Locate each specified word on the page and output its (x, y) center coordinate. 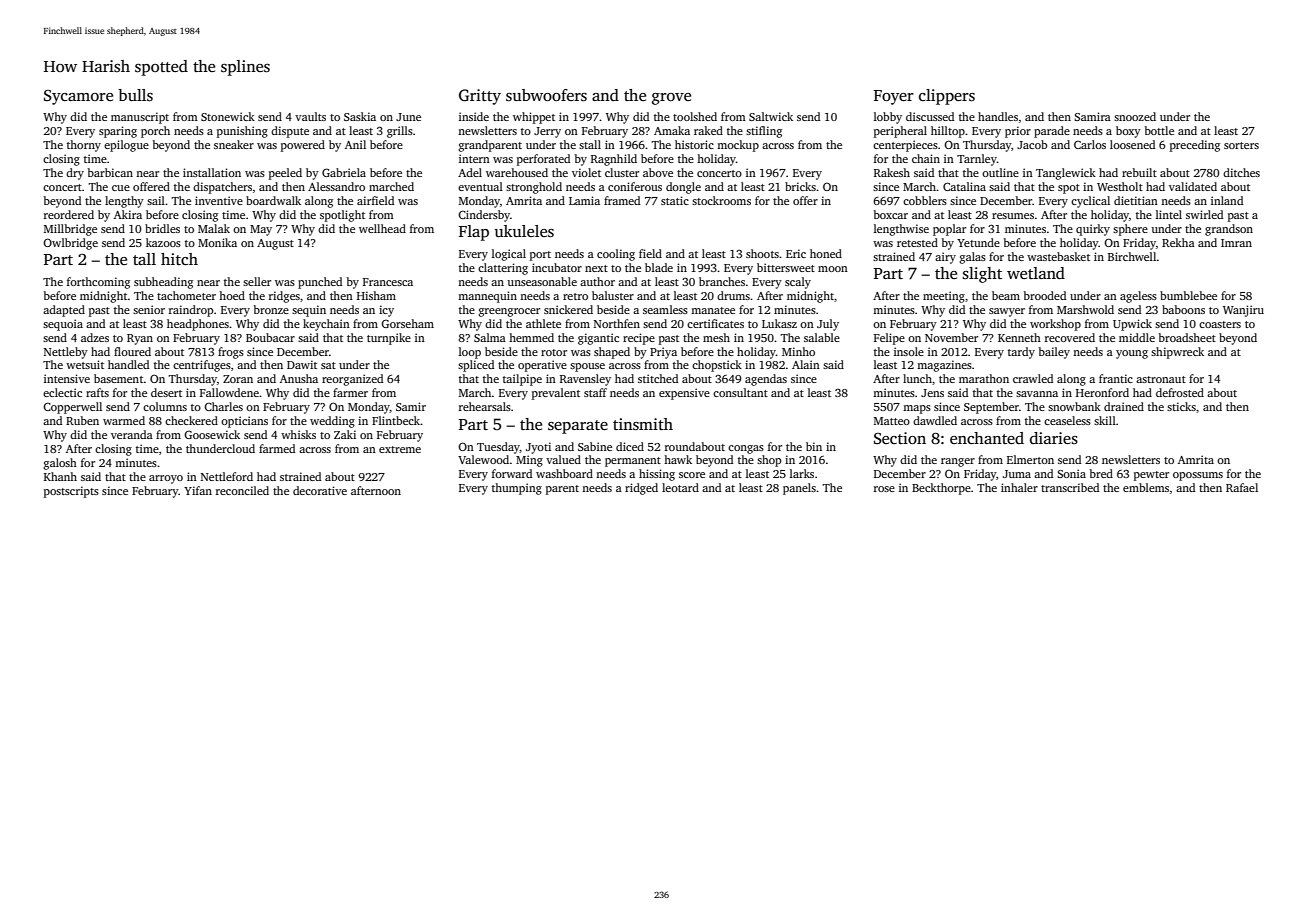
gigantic (598, 339)
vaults (310, 116)
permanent (633, 462)
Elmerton (1030, 459)
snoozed (1135, 116)
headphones (198, 325)
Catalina (964, 186)
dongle (683, 188)
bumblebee (1188, 295)
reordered (69, 214)
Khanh (60, 476)
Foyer (894, 97)
